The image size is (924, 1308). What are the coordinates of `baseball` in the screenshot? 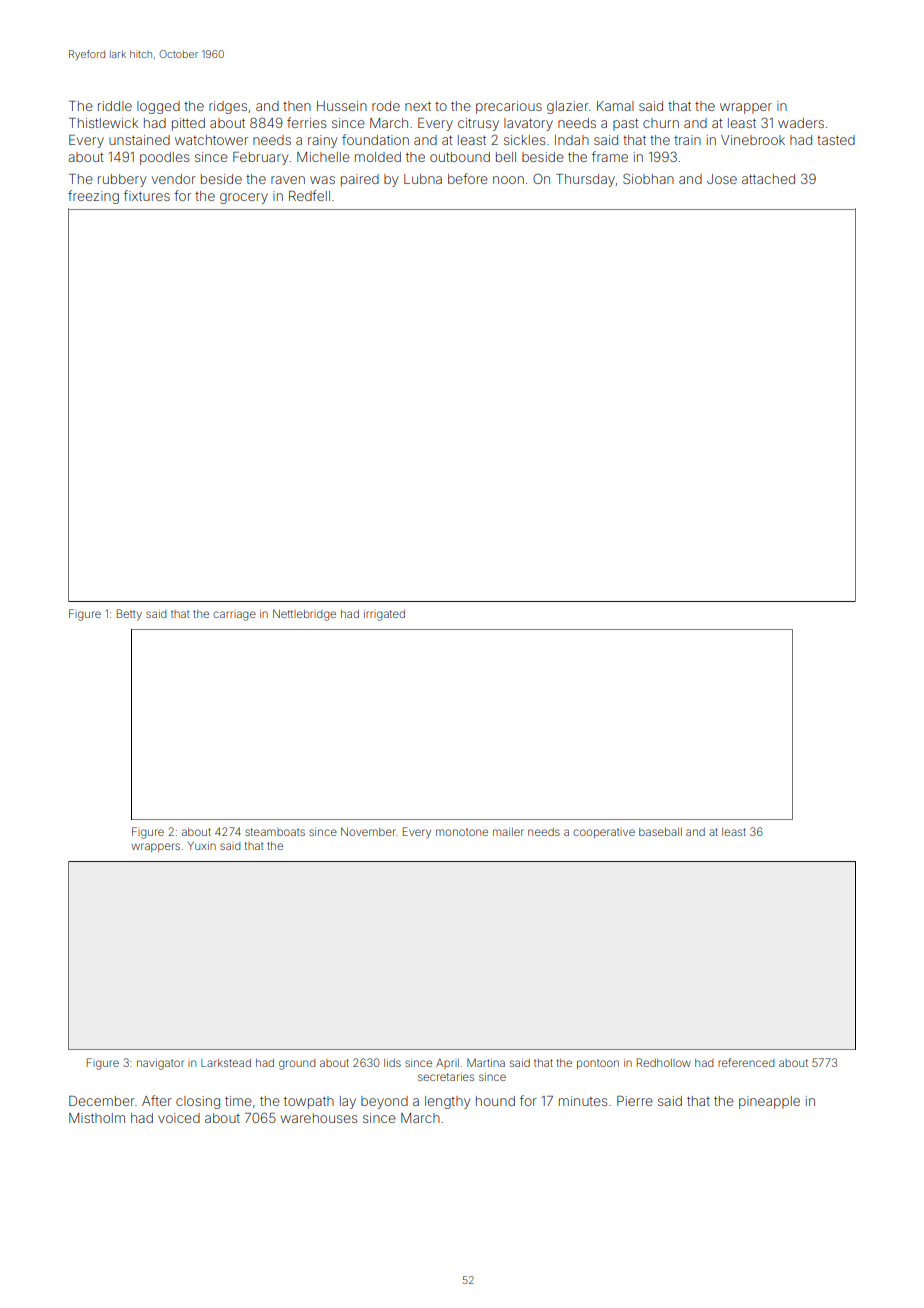 It's located at (660, 832).
